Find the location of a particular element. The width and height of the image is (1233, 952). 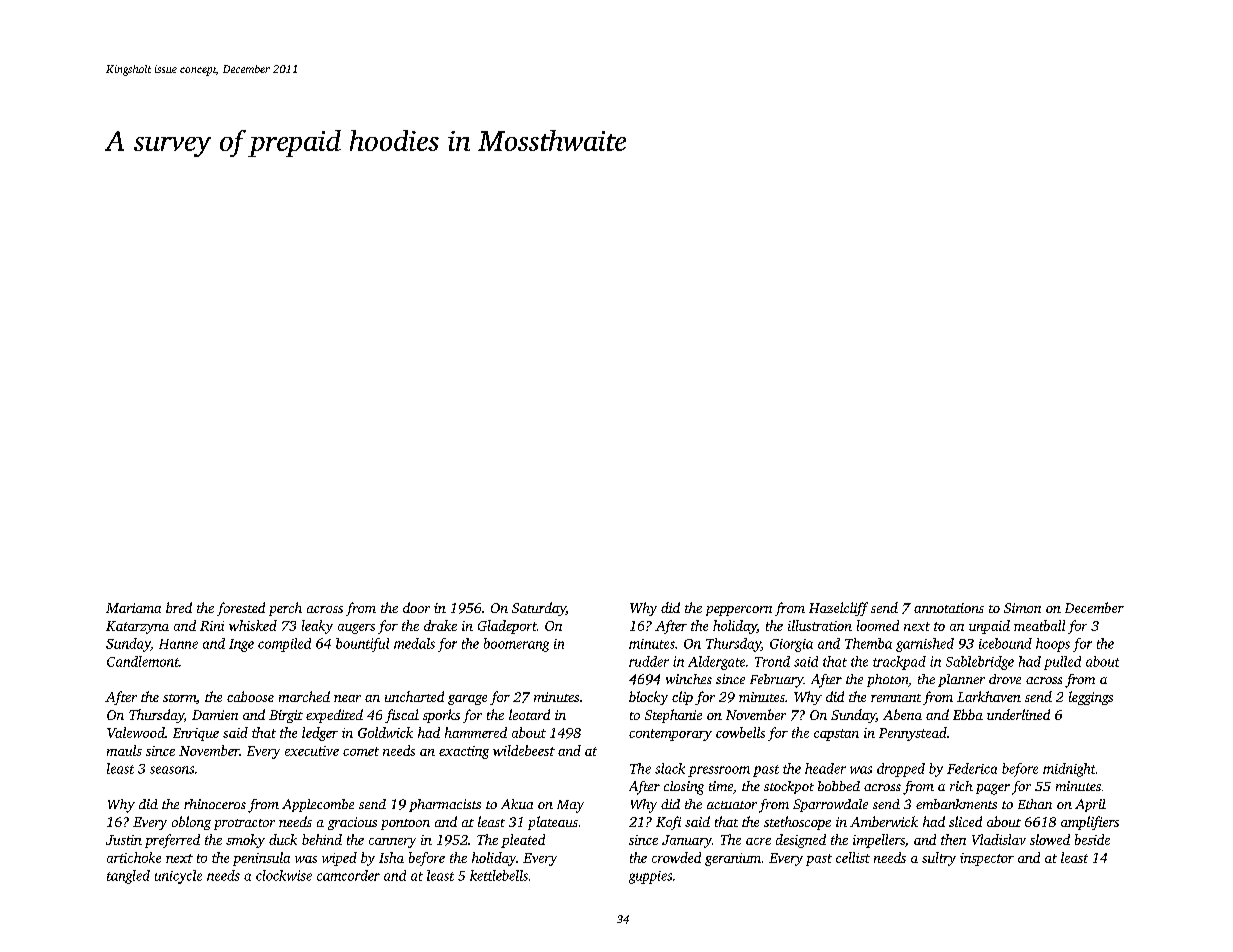

Larkhaven is located at coordinates (989, 696).
